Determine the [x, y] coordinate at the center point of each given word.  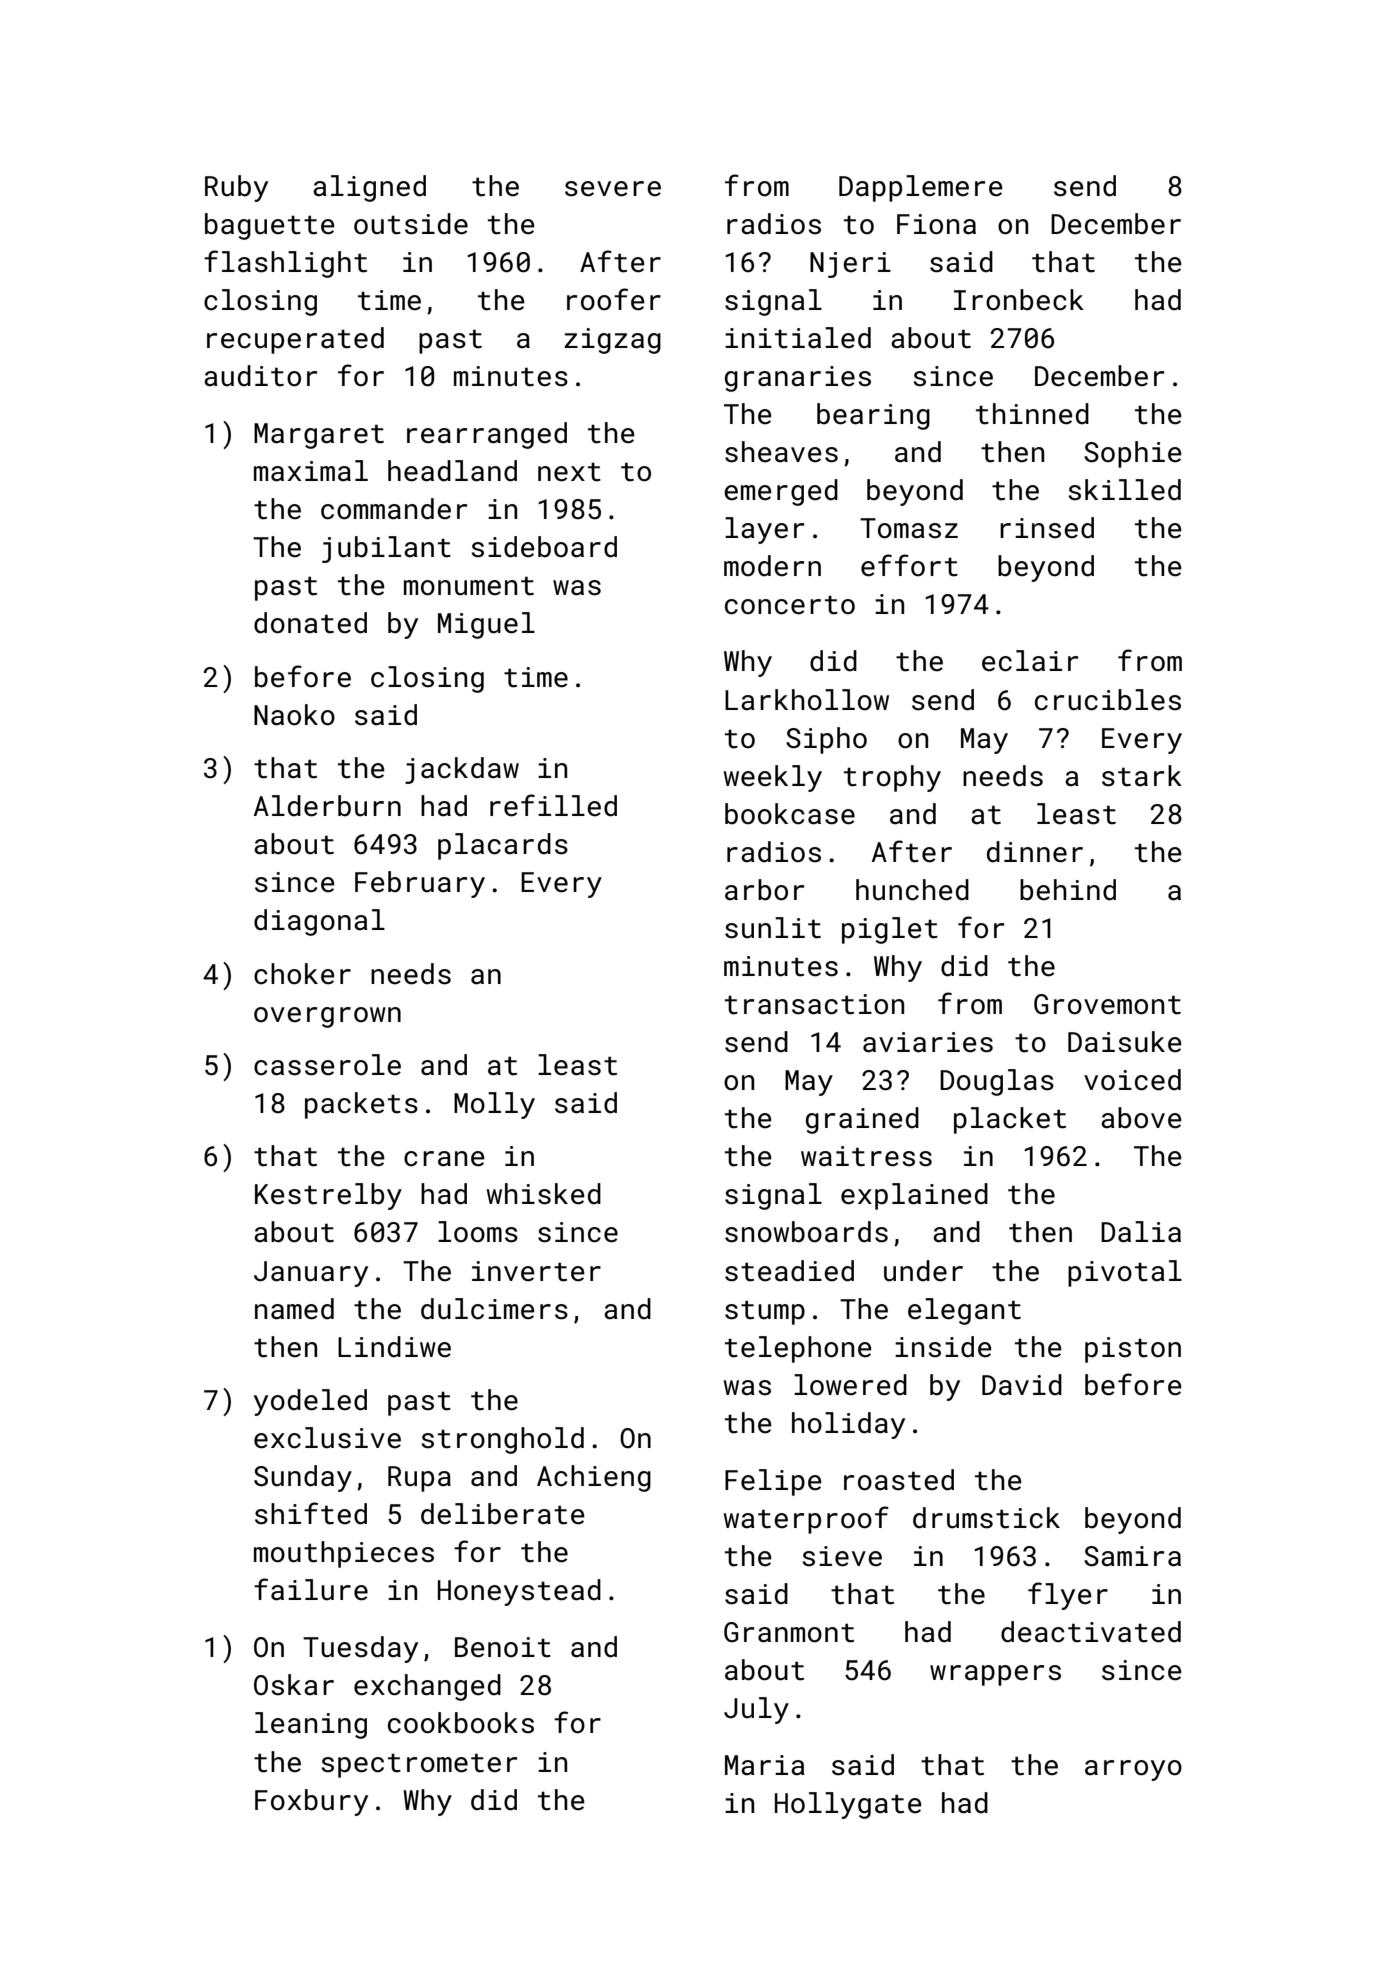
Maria [765, 1765]
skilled [1125, 490]
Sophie [1133, 454]
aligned [369, 188]
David [1022, 1385]
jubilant [386, 549]
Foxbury [311, 1802]
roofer [614, 299]
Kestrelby [328, 1196]
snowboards [806, 1232]
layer [764, 530]
